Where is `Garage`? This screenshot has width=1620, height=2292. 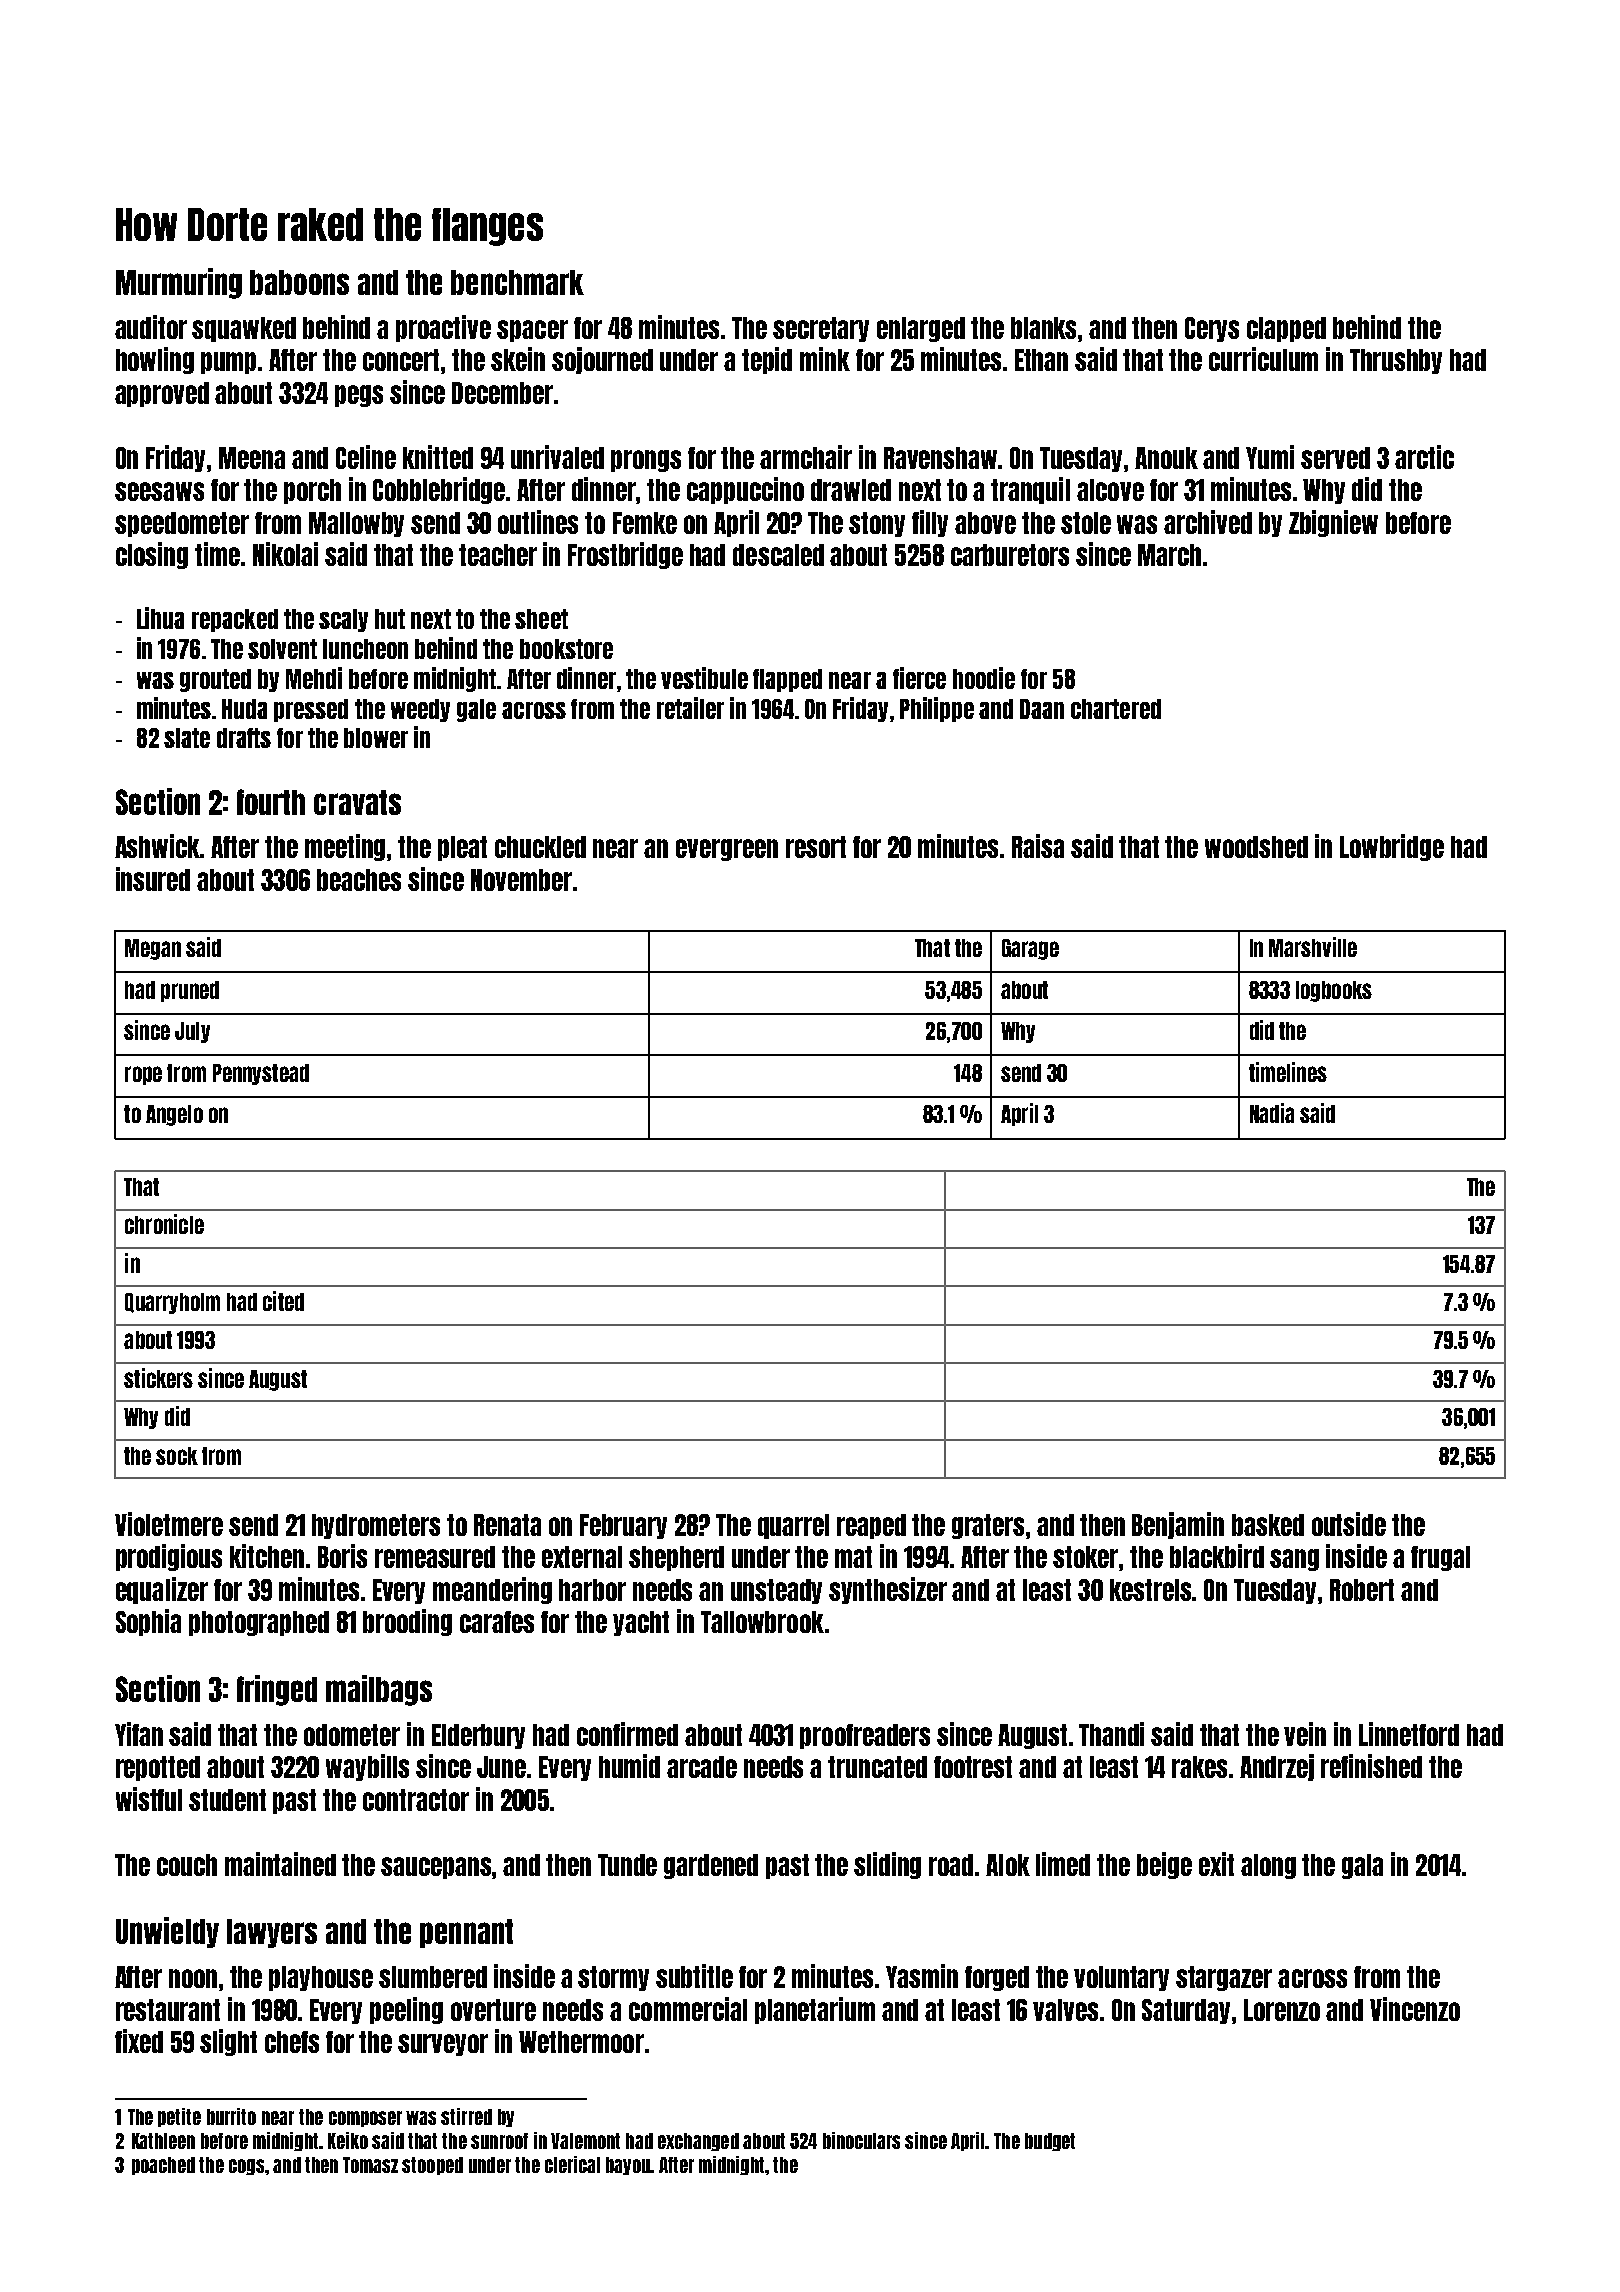
Garage is located at coordinates (1030, 949).
